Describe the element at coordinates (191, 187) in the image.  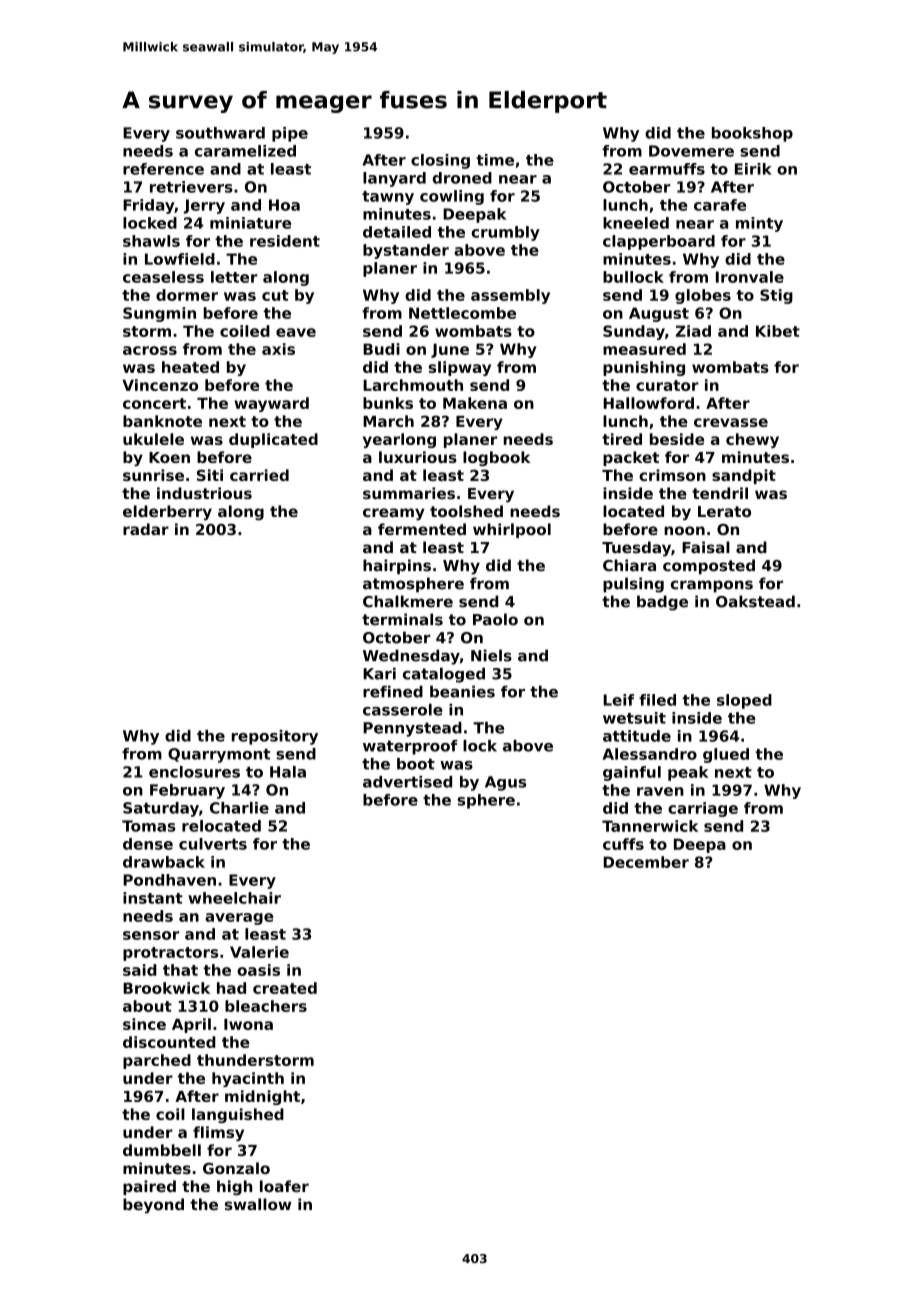
I see `retrievers` at that location.
